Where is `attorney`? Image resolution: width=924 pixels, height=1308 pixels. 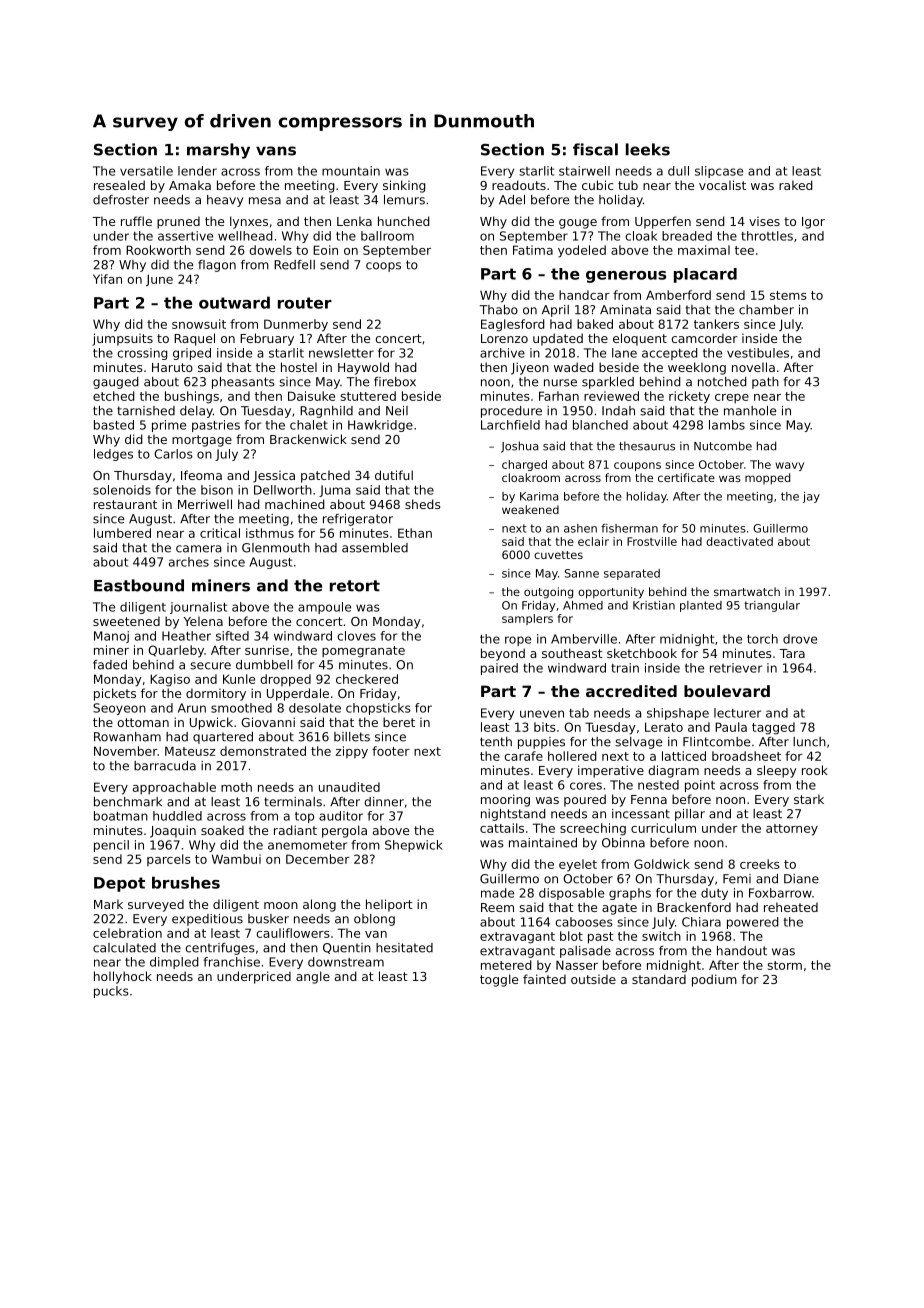
attorney is located at coordinates (792, 830).
